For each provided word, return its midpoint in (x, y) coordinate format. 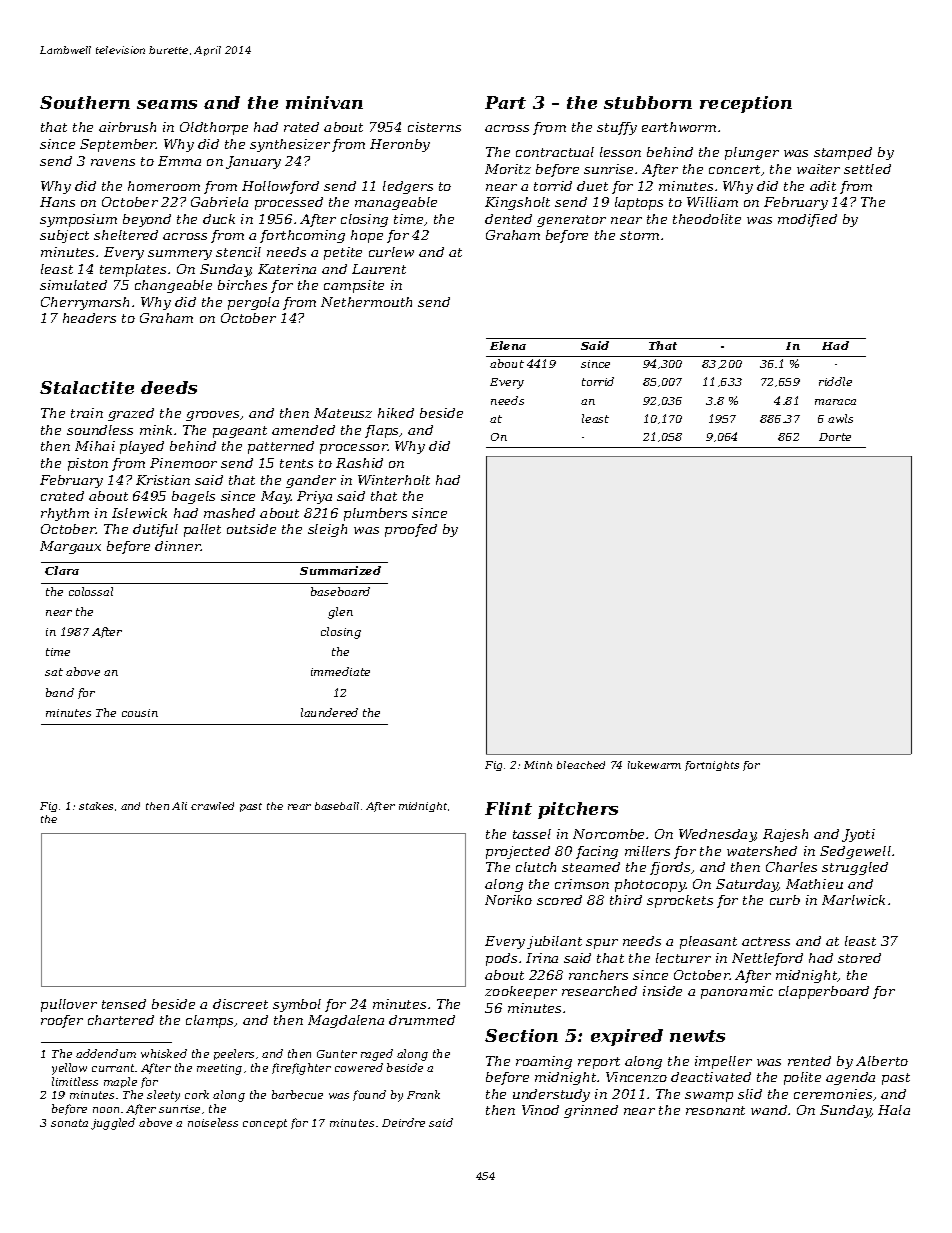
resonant (715, 1110)
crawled (212, 806)
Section (521, 1035)
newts (697, 1036)
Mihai (95, 446)
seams (167, 104)
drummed (422, 1020)
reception (746, 104)
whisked (164, 1053)
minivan (324, 102)
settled (867, 169)
